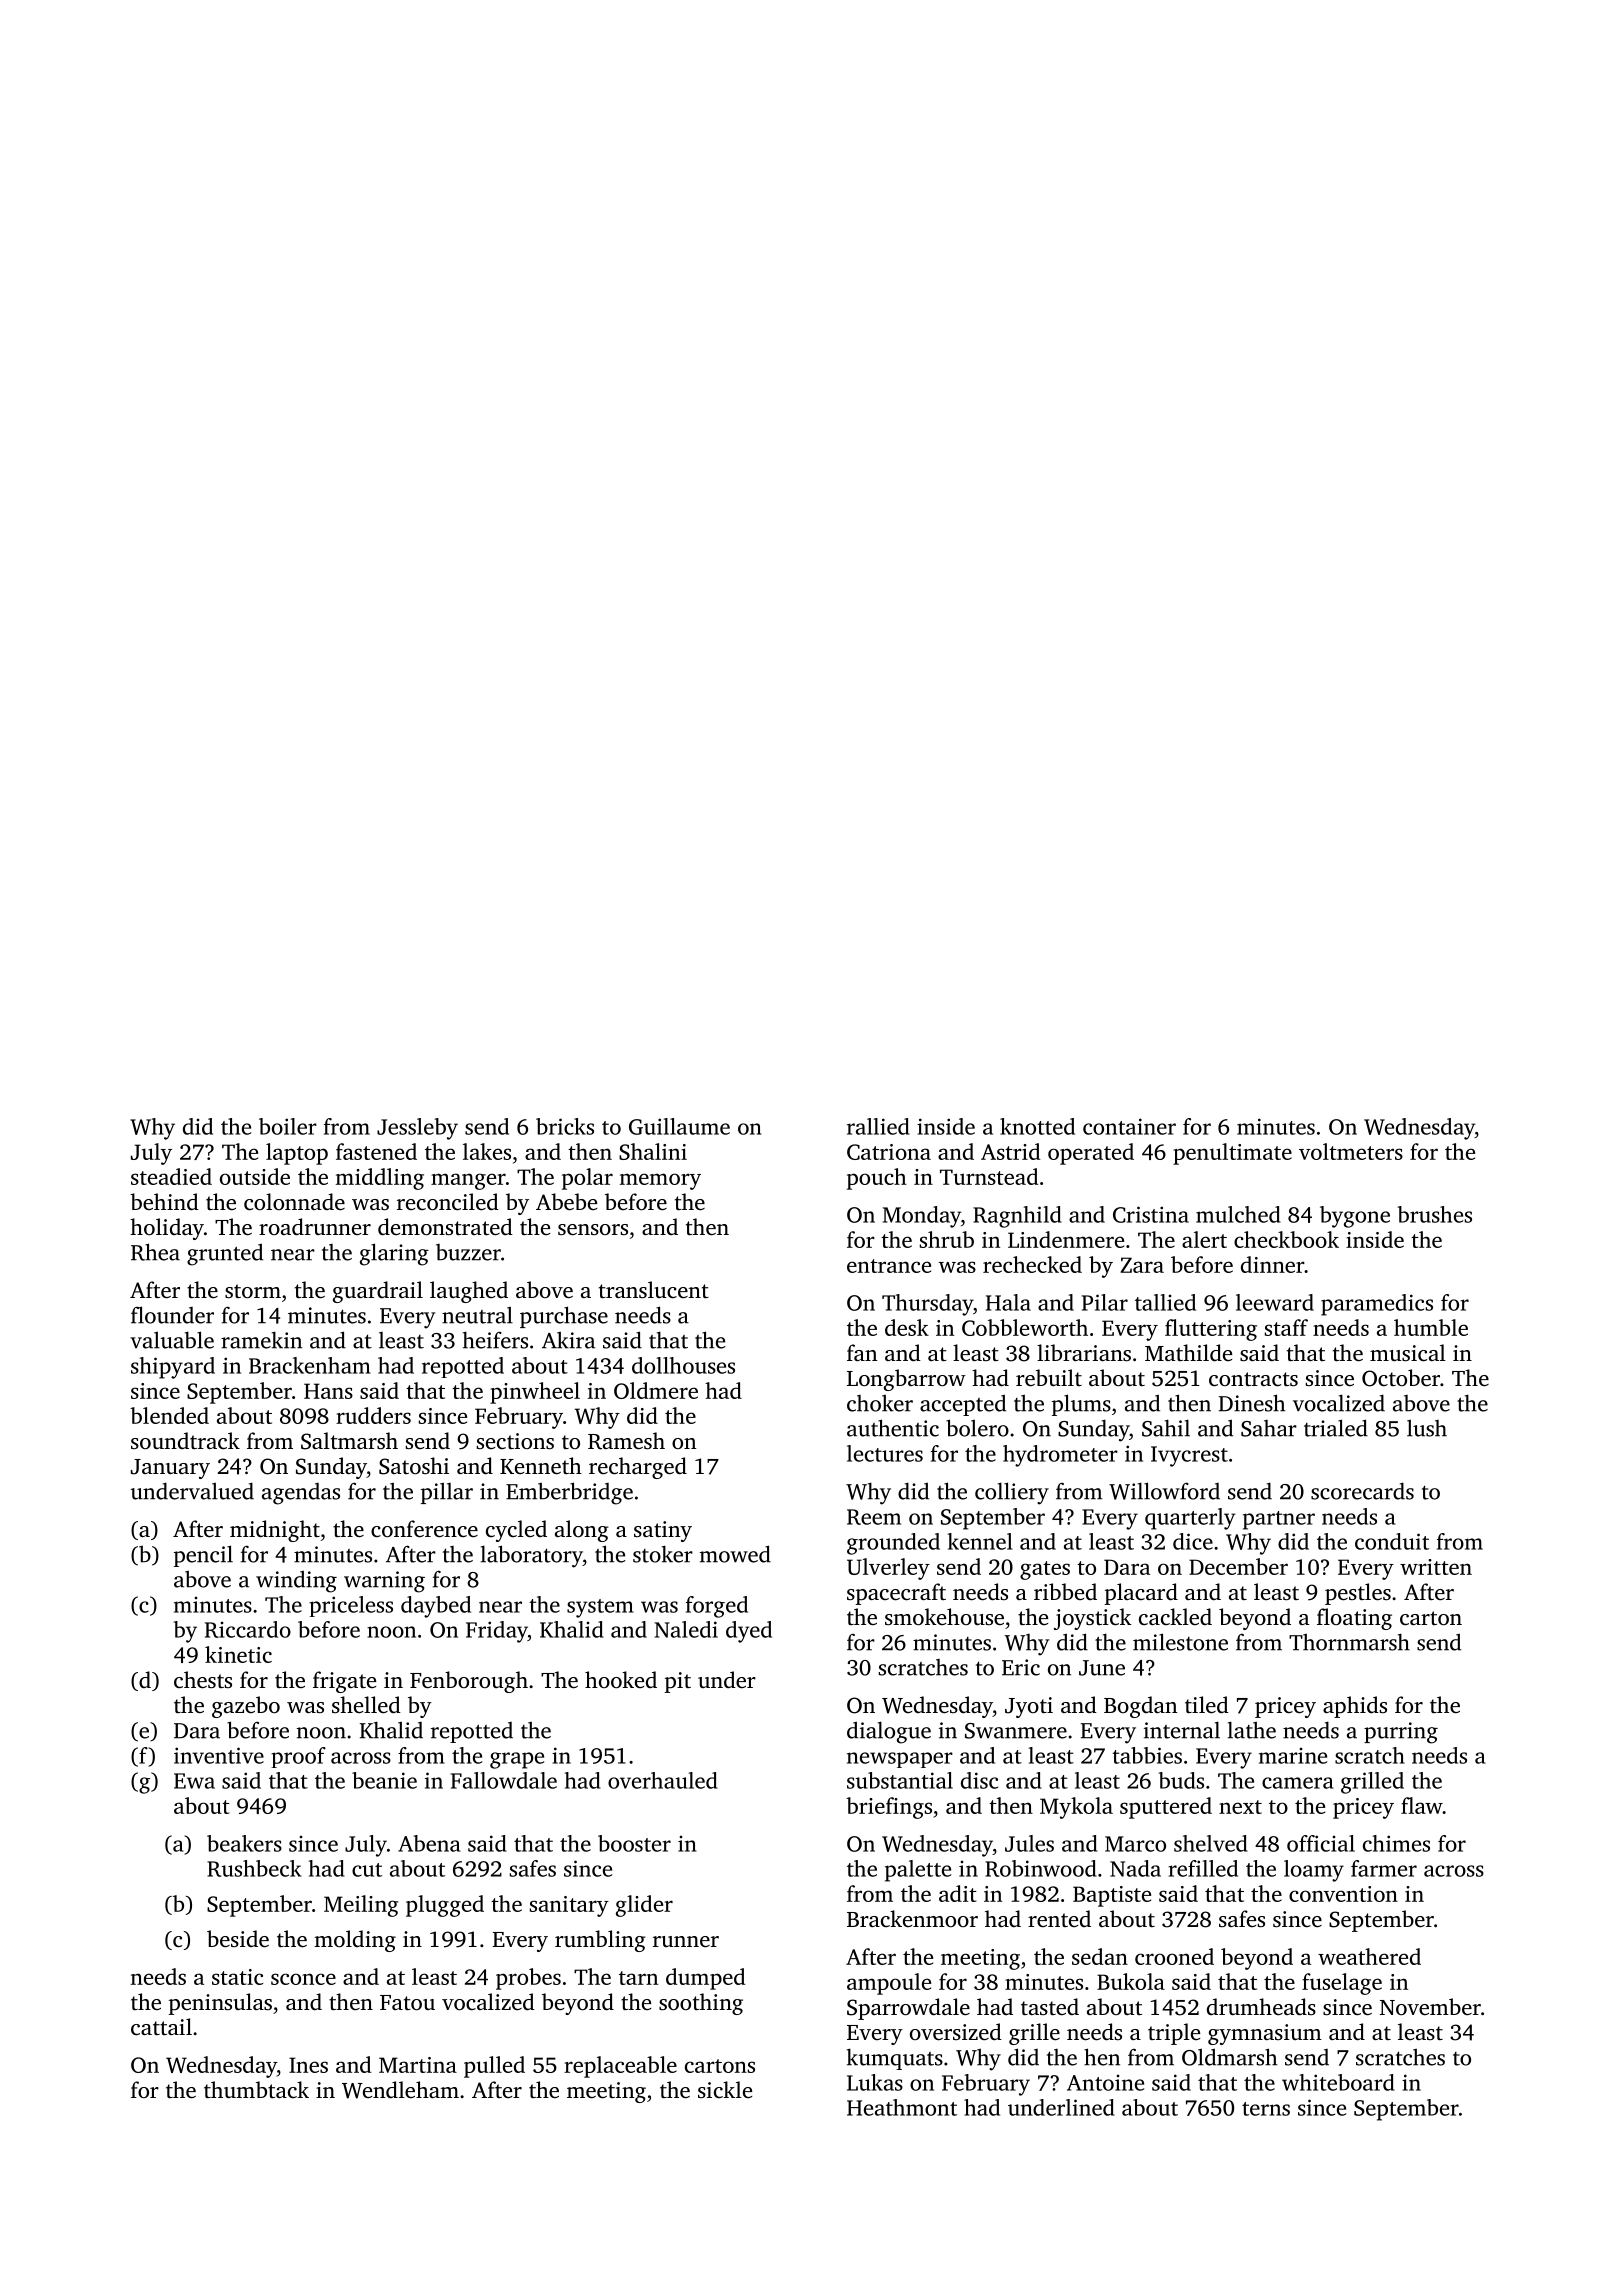  Describe the element at coordinates (874, 1517) in the document. I see `Reem` at that location.
